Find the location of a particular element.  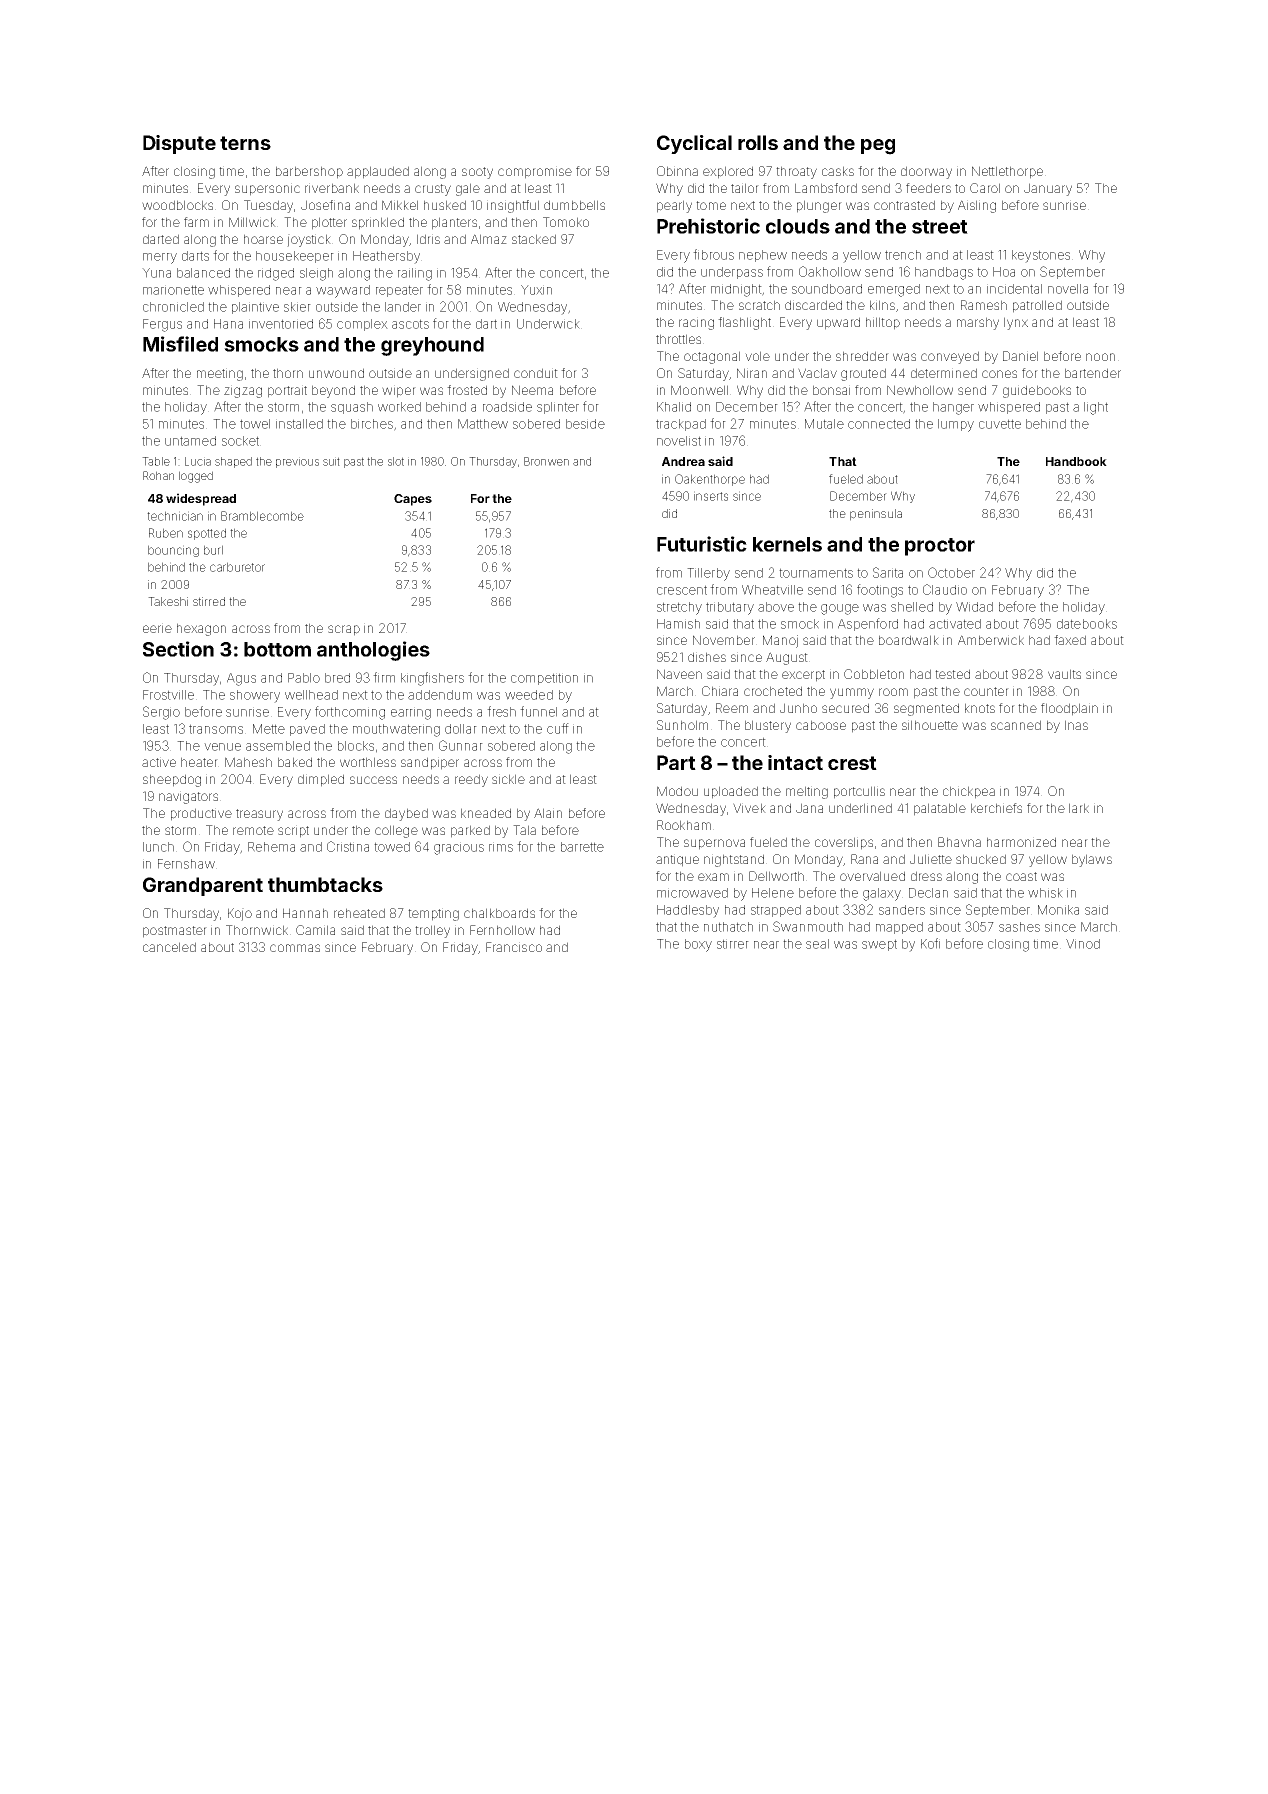

tested is located at coordinates (952, 674).
